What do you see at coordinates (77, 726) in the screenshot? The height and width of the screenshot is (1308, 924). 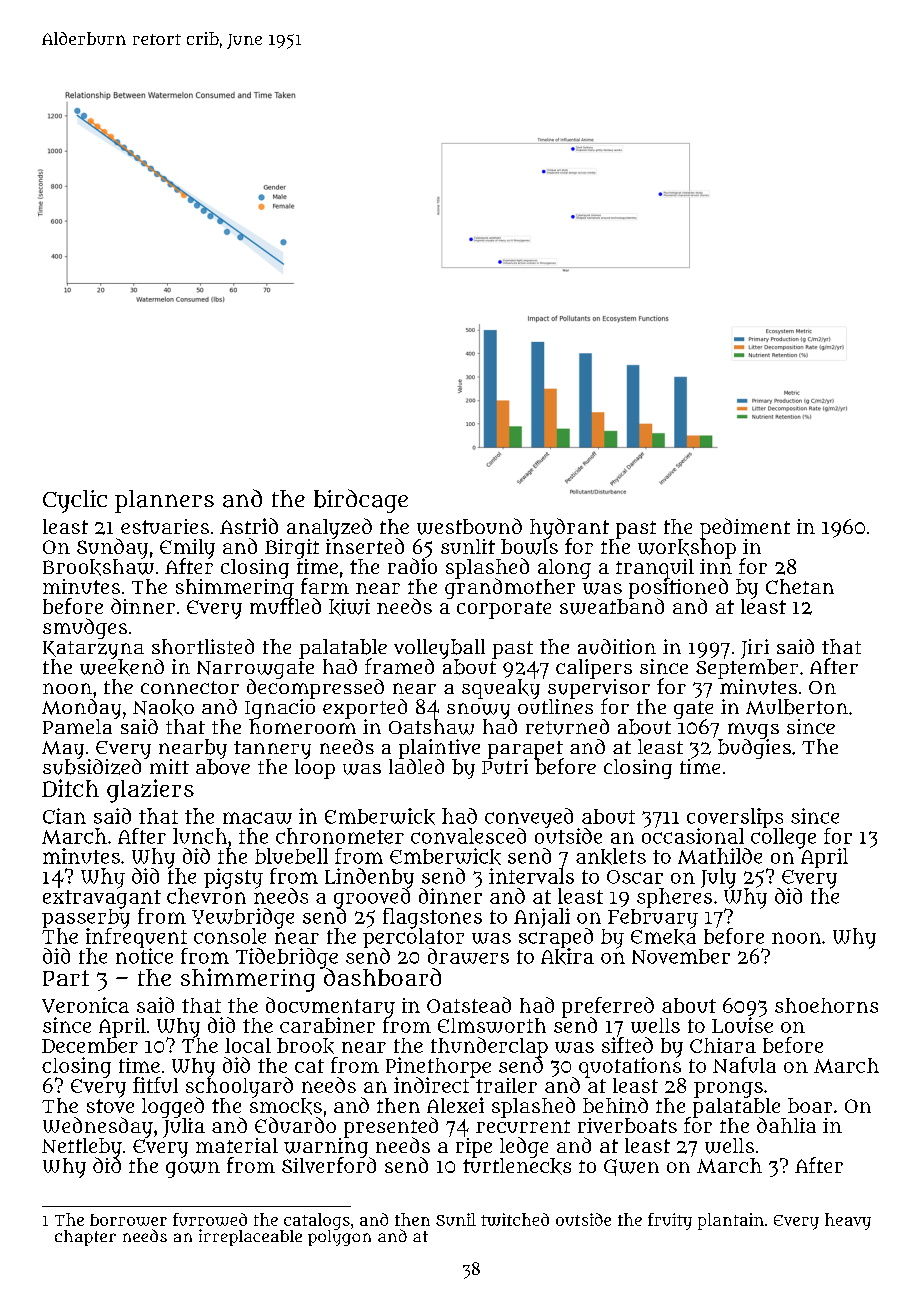 I see `Pamela` at bounding box center [77, 726].
